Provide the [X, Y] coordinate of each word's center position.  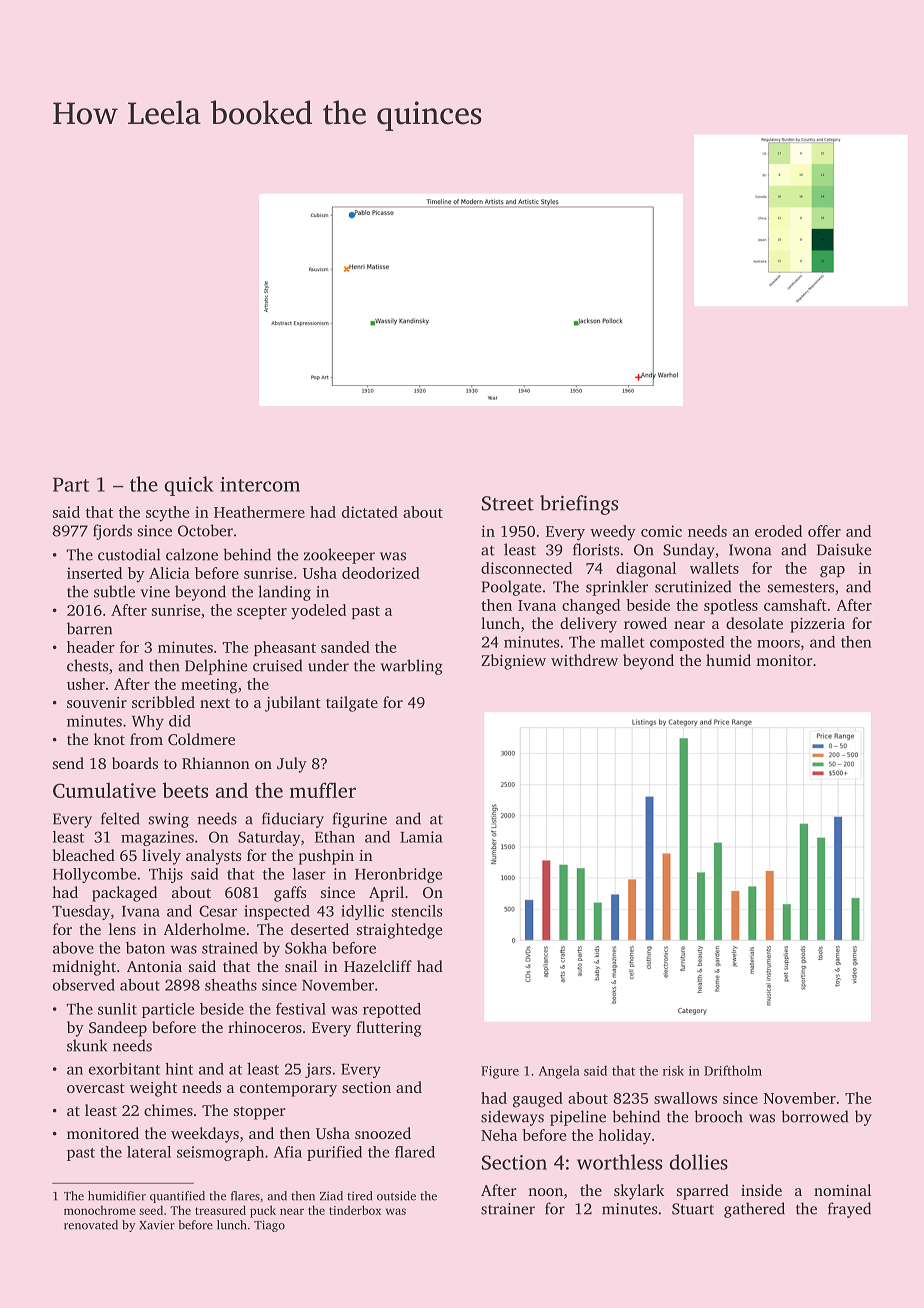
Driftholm [733, 1070]
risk [673, 1070]
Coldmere [201, 739]
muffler [322, 790]
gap [832, 572]
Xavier [157, 1225]
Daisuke [844, 549]
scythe [167, 514]
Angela [559, 1072]
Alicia [169, 573]
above [73, 948]
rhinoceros [265, 1027]
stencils [417, 911]
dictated [370, 512]
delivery [588, 625]
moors [778, 644]
